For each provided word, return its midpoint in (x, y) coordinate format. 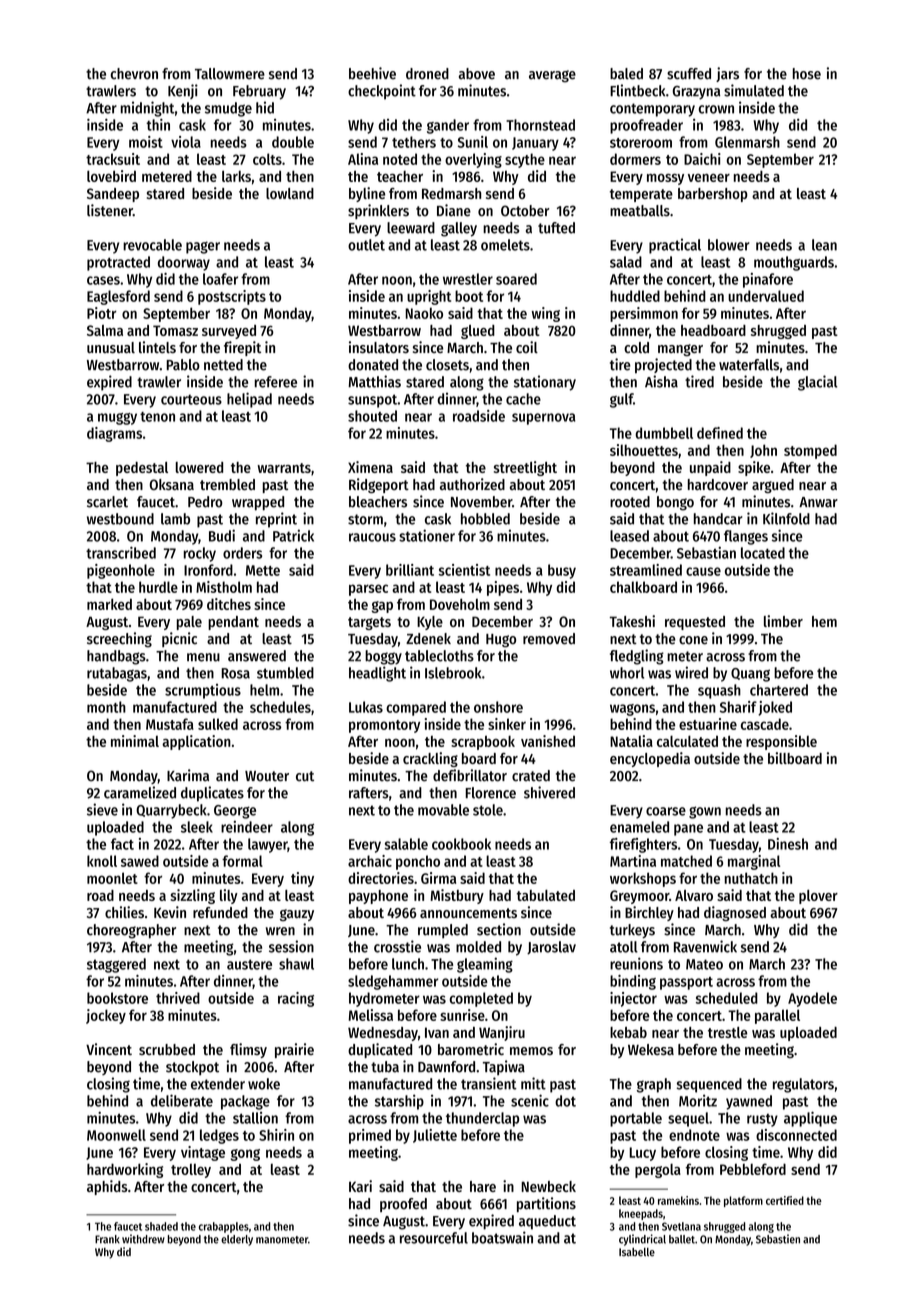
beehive (372, 73)
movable (443, 810)
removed (549, 639)
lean (824, 245)
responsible (781, 742)
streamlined (646, 570)
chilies (124, 912)
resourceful (434, 1238)
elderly (237, 1240)
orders (242, 553)
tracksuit (113, 159)
